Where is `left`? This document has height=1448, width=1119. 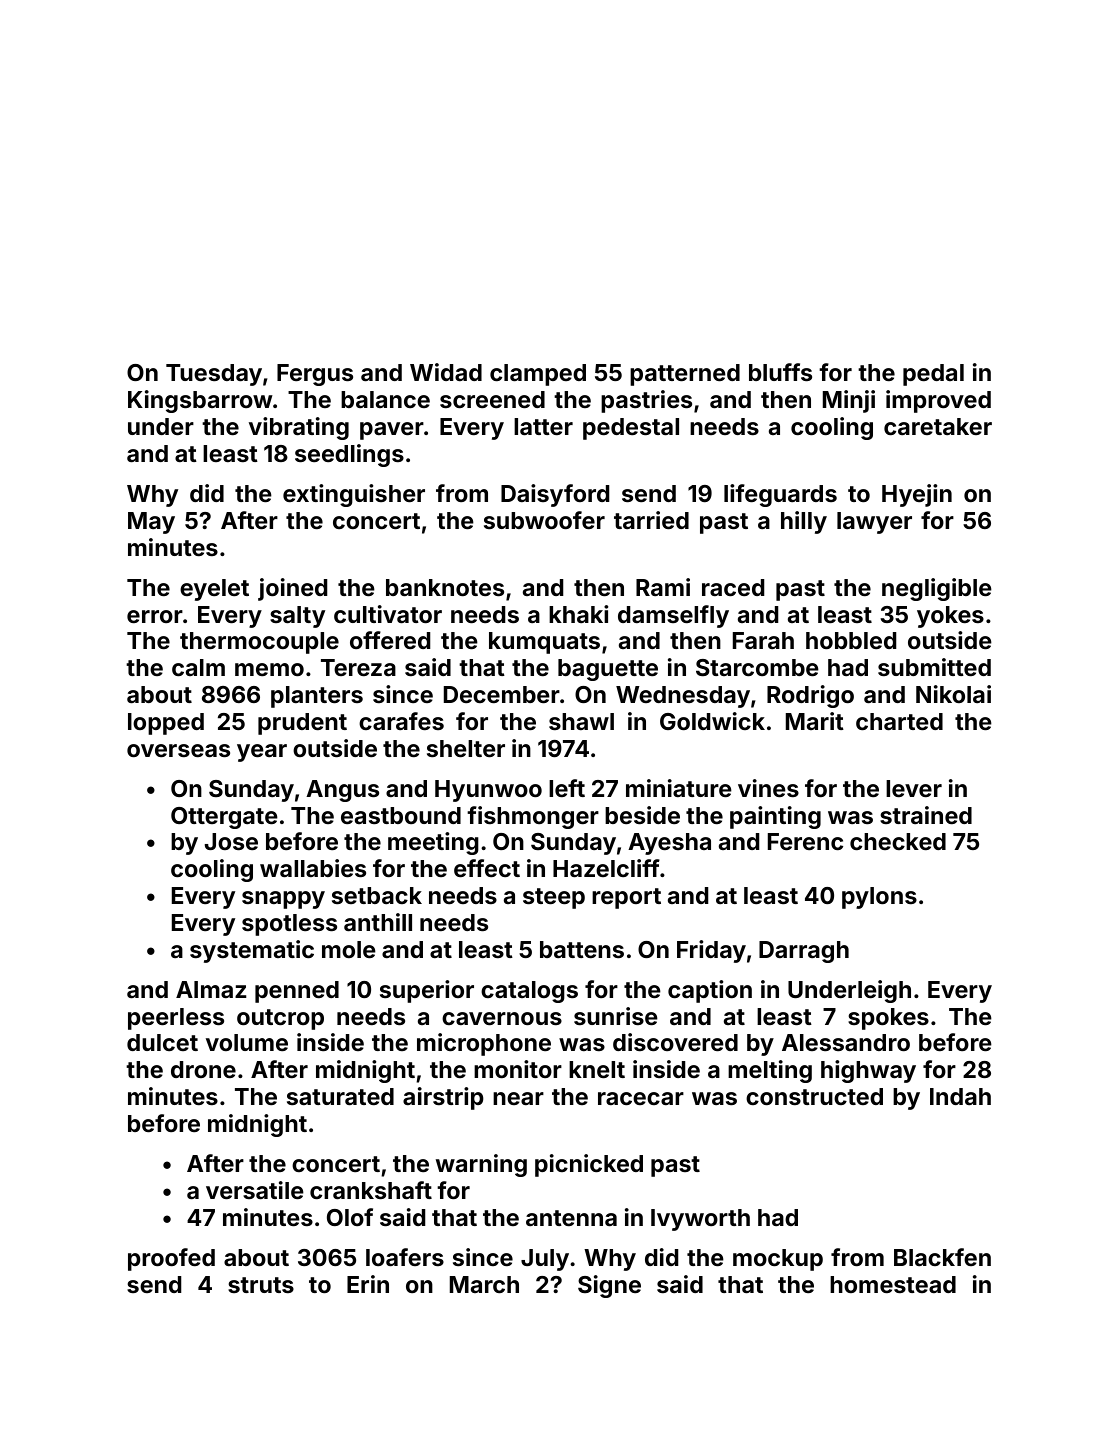
left is located at coordinates (567, 788).
